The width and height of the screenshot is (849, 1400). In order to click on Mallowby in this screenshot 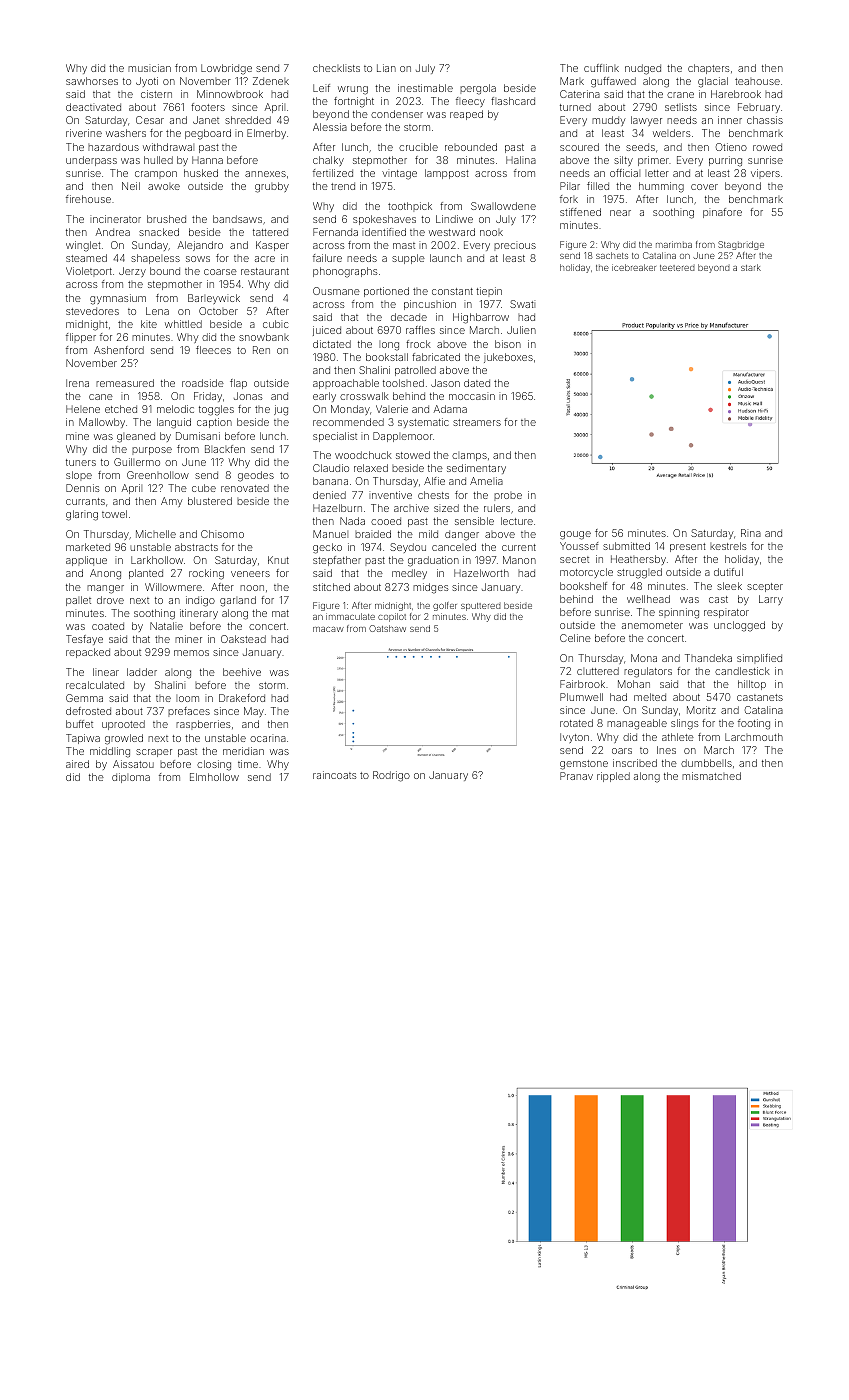, I will do `click(102, 423)`.
